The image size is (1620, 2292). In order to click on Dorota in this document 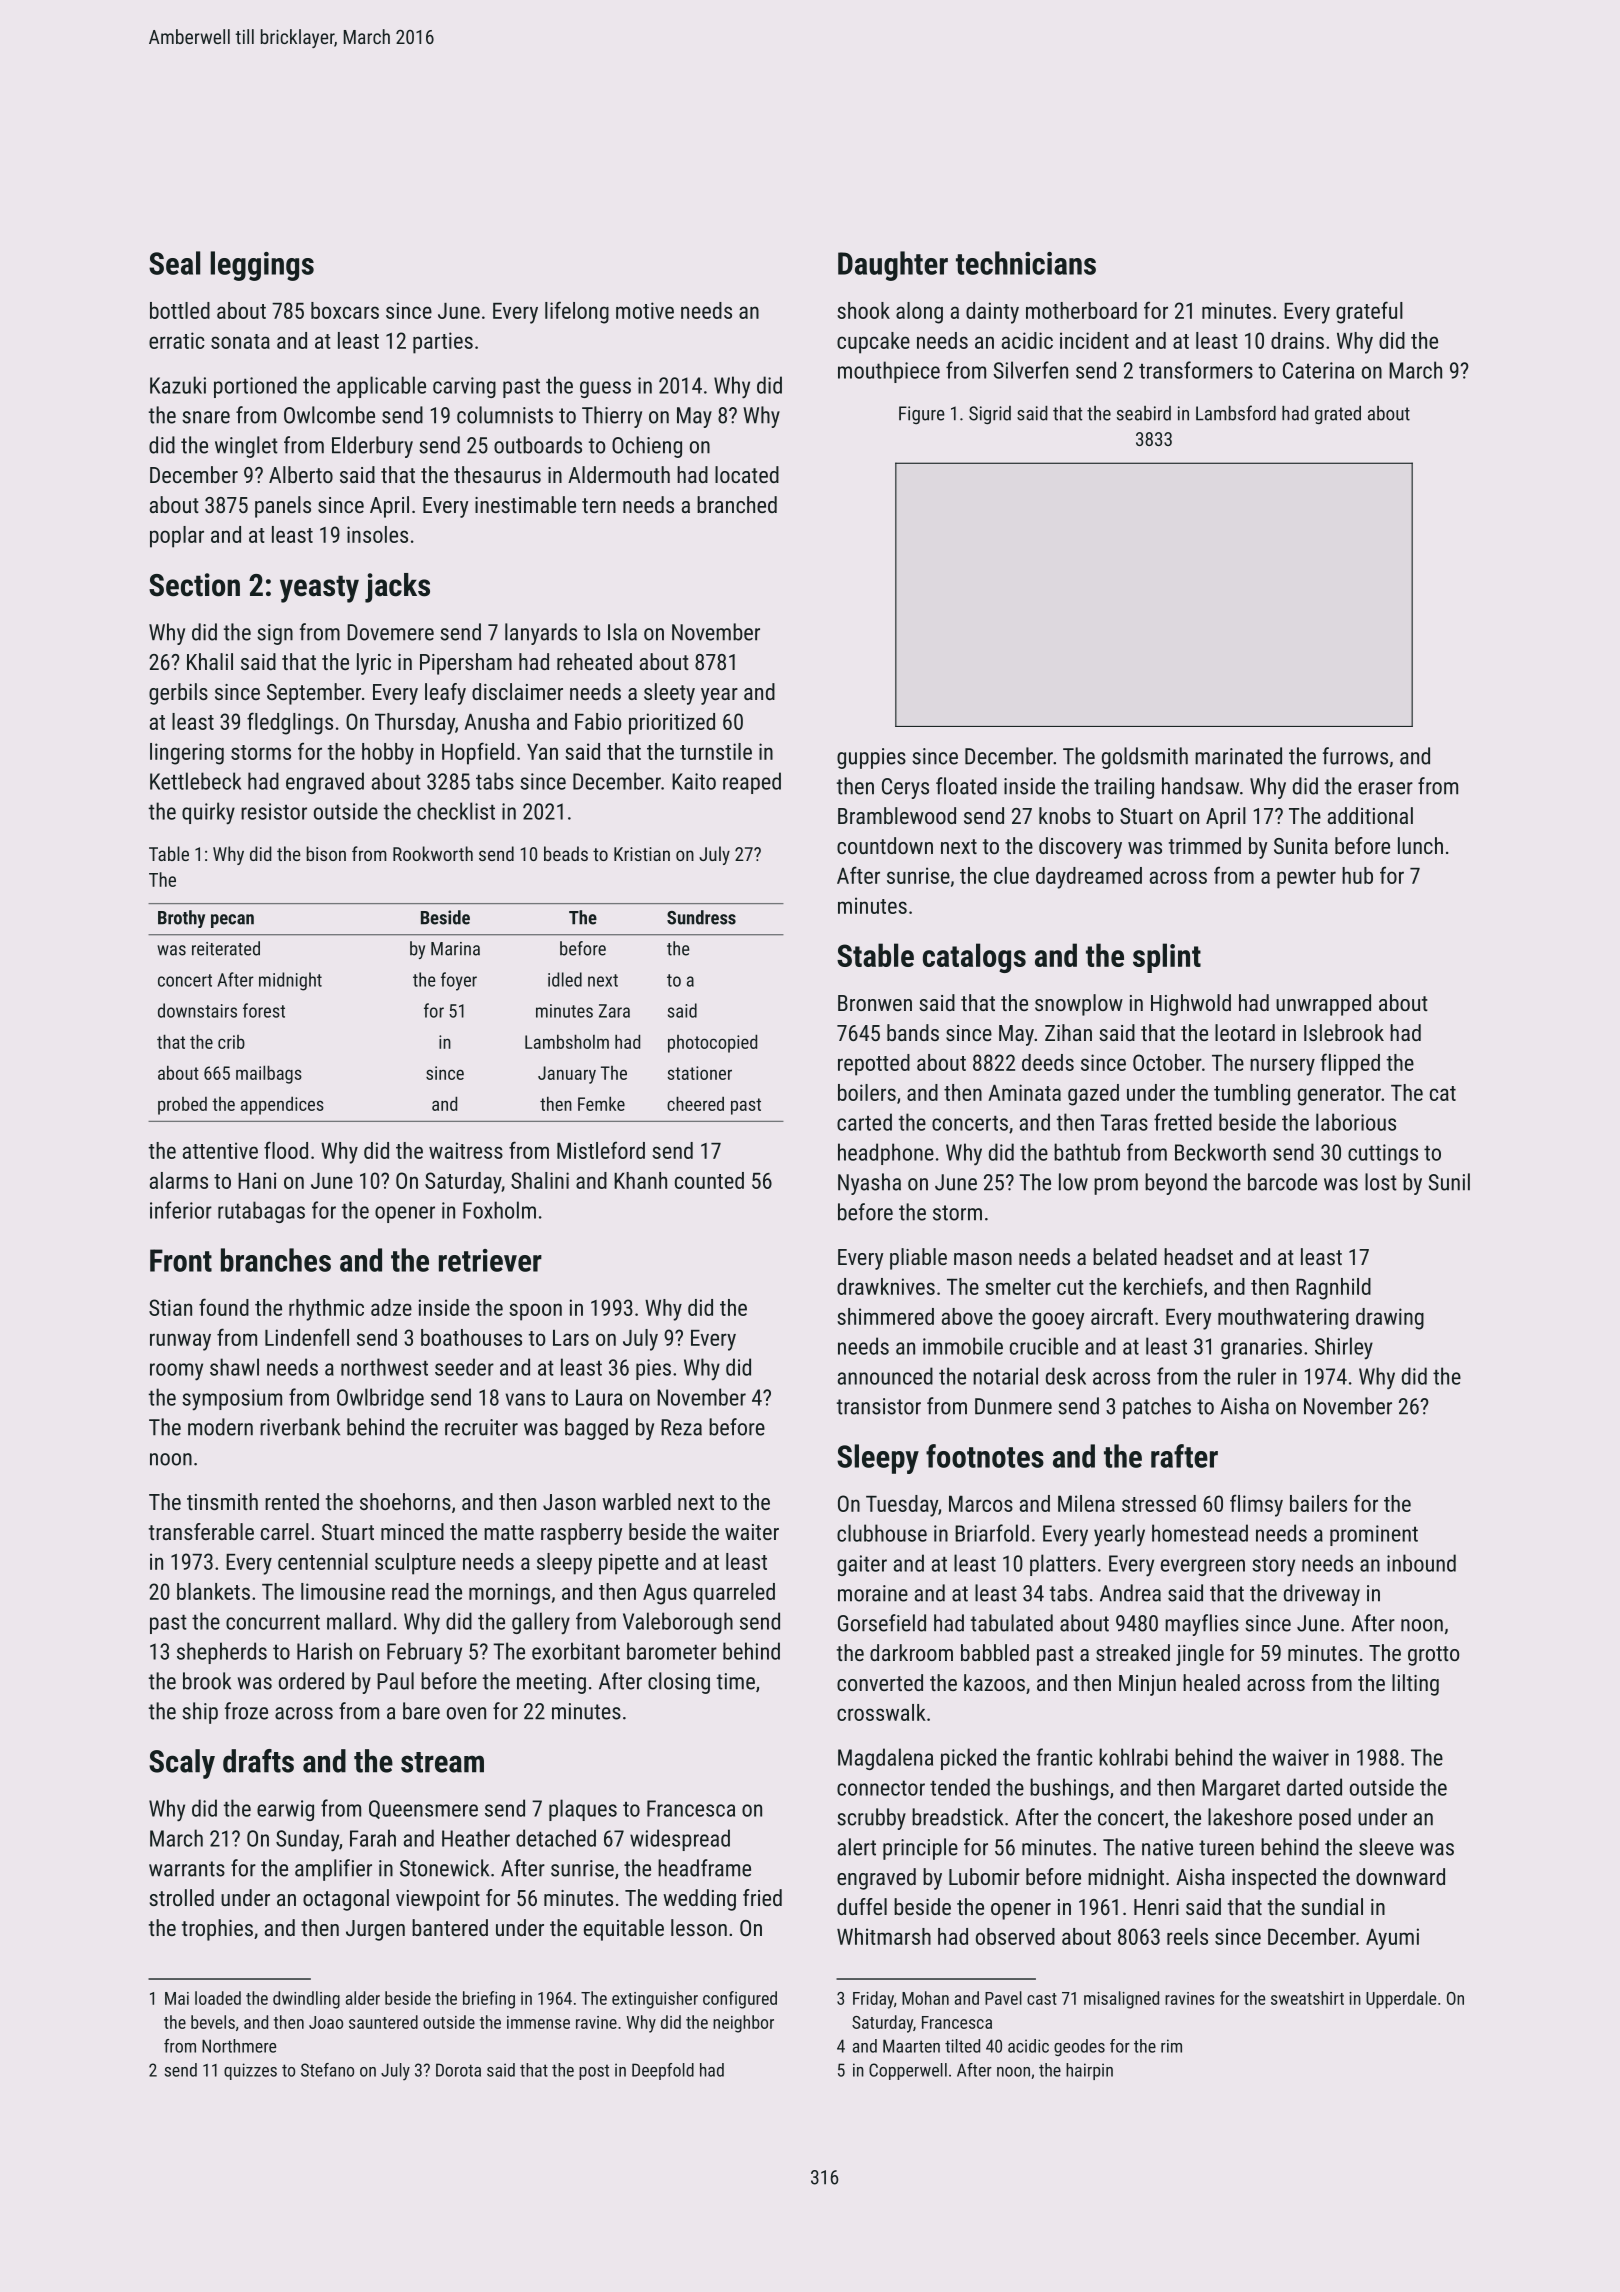, I will do `click(458, 2070)`.
